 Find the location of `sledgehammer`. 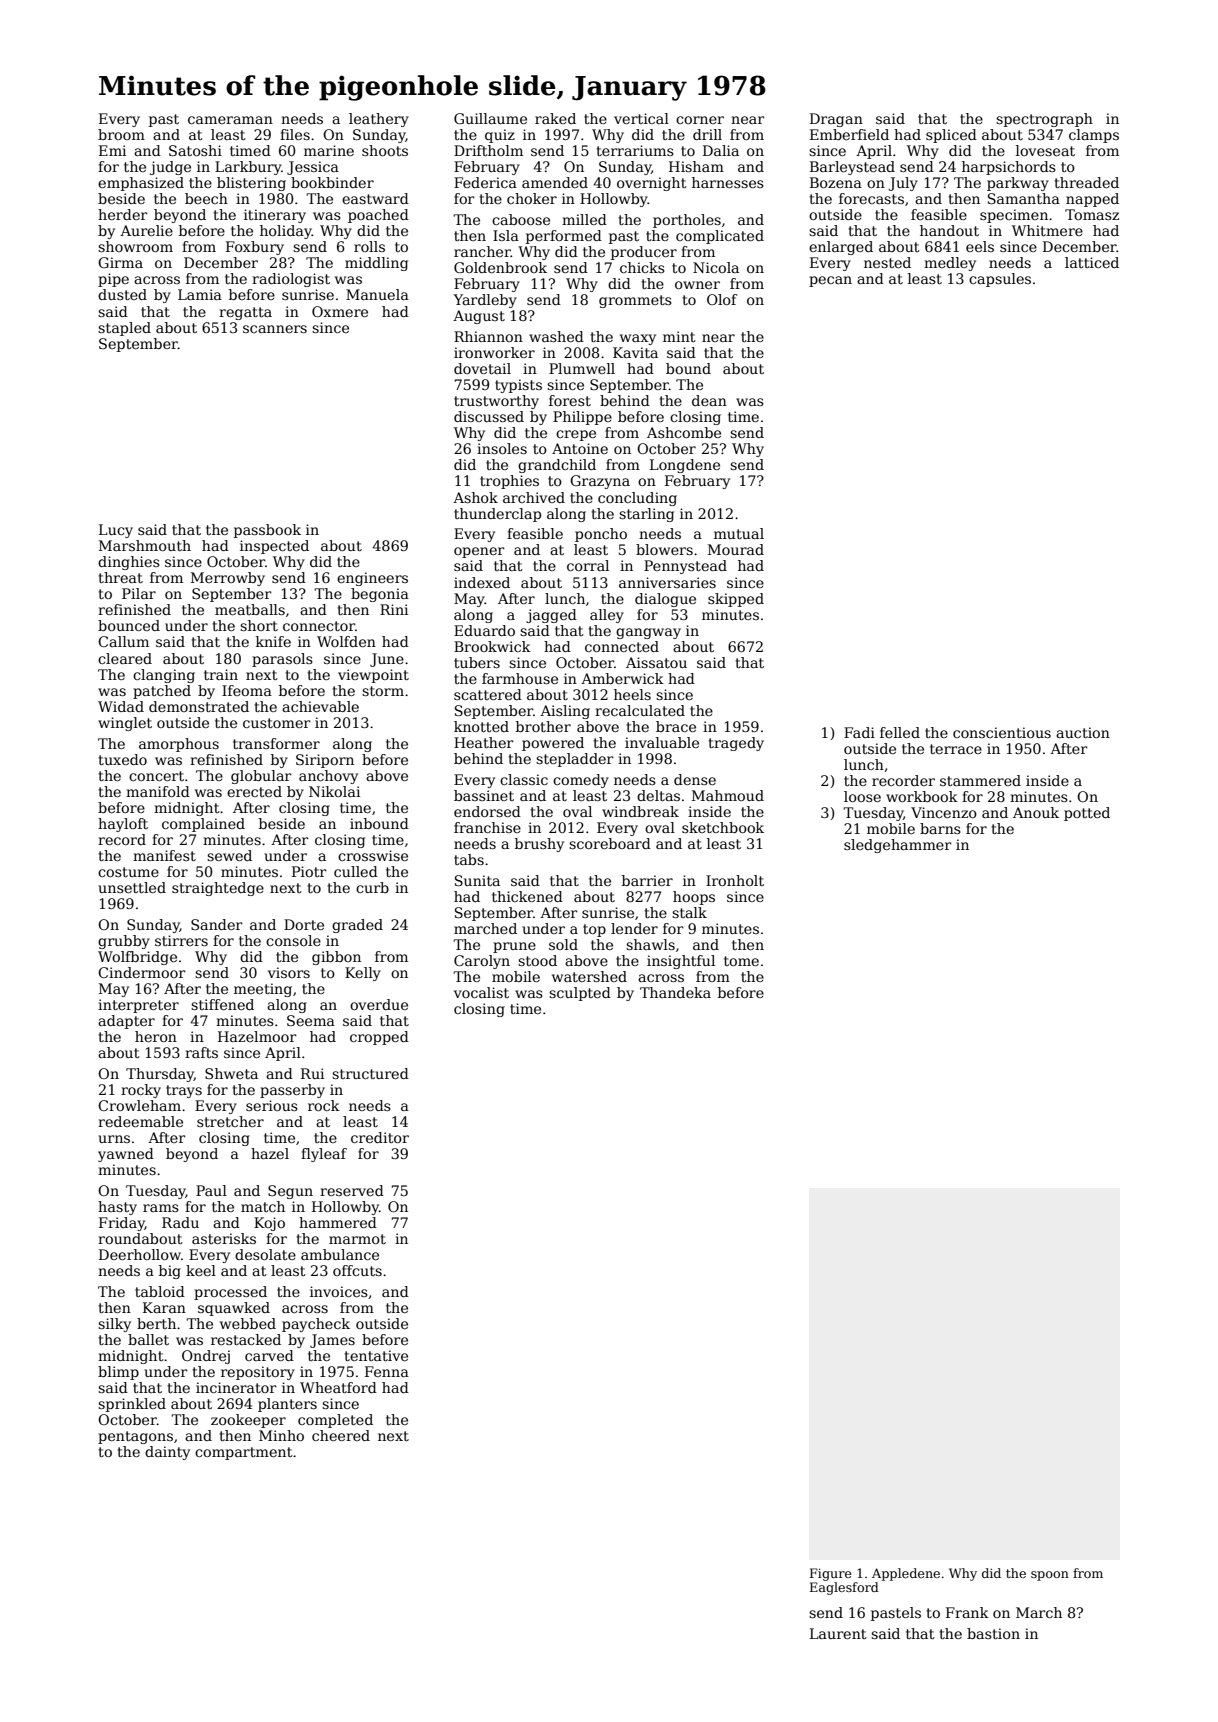

sledgehammer is located at coordinates (898, 846).
